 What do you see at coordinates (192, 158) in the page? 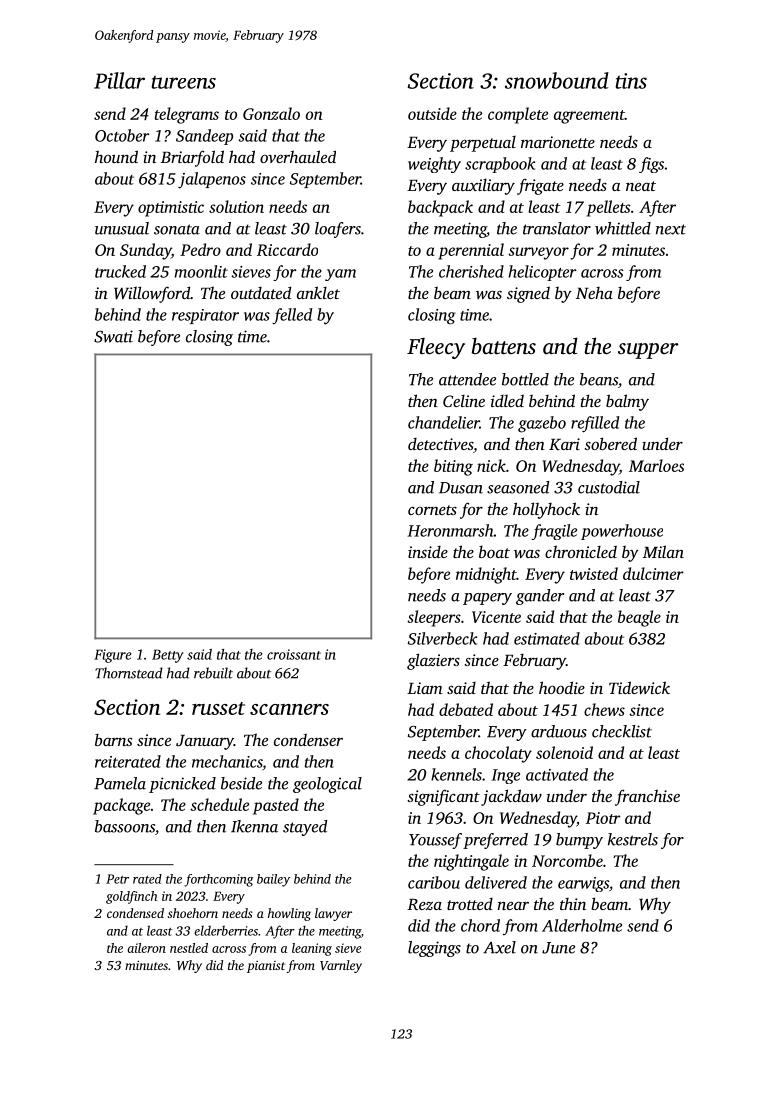
I see `Briarfold` at bounding box center [192, 158].
